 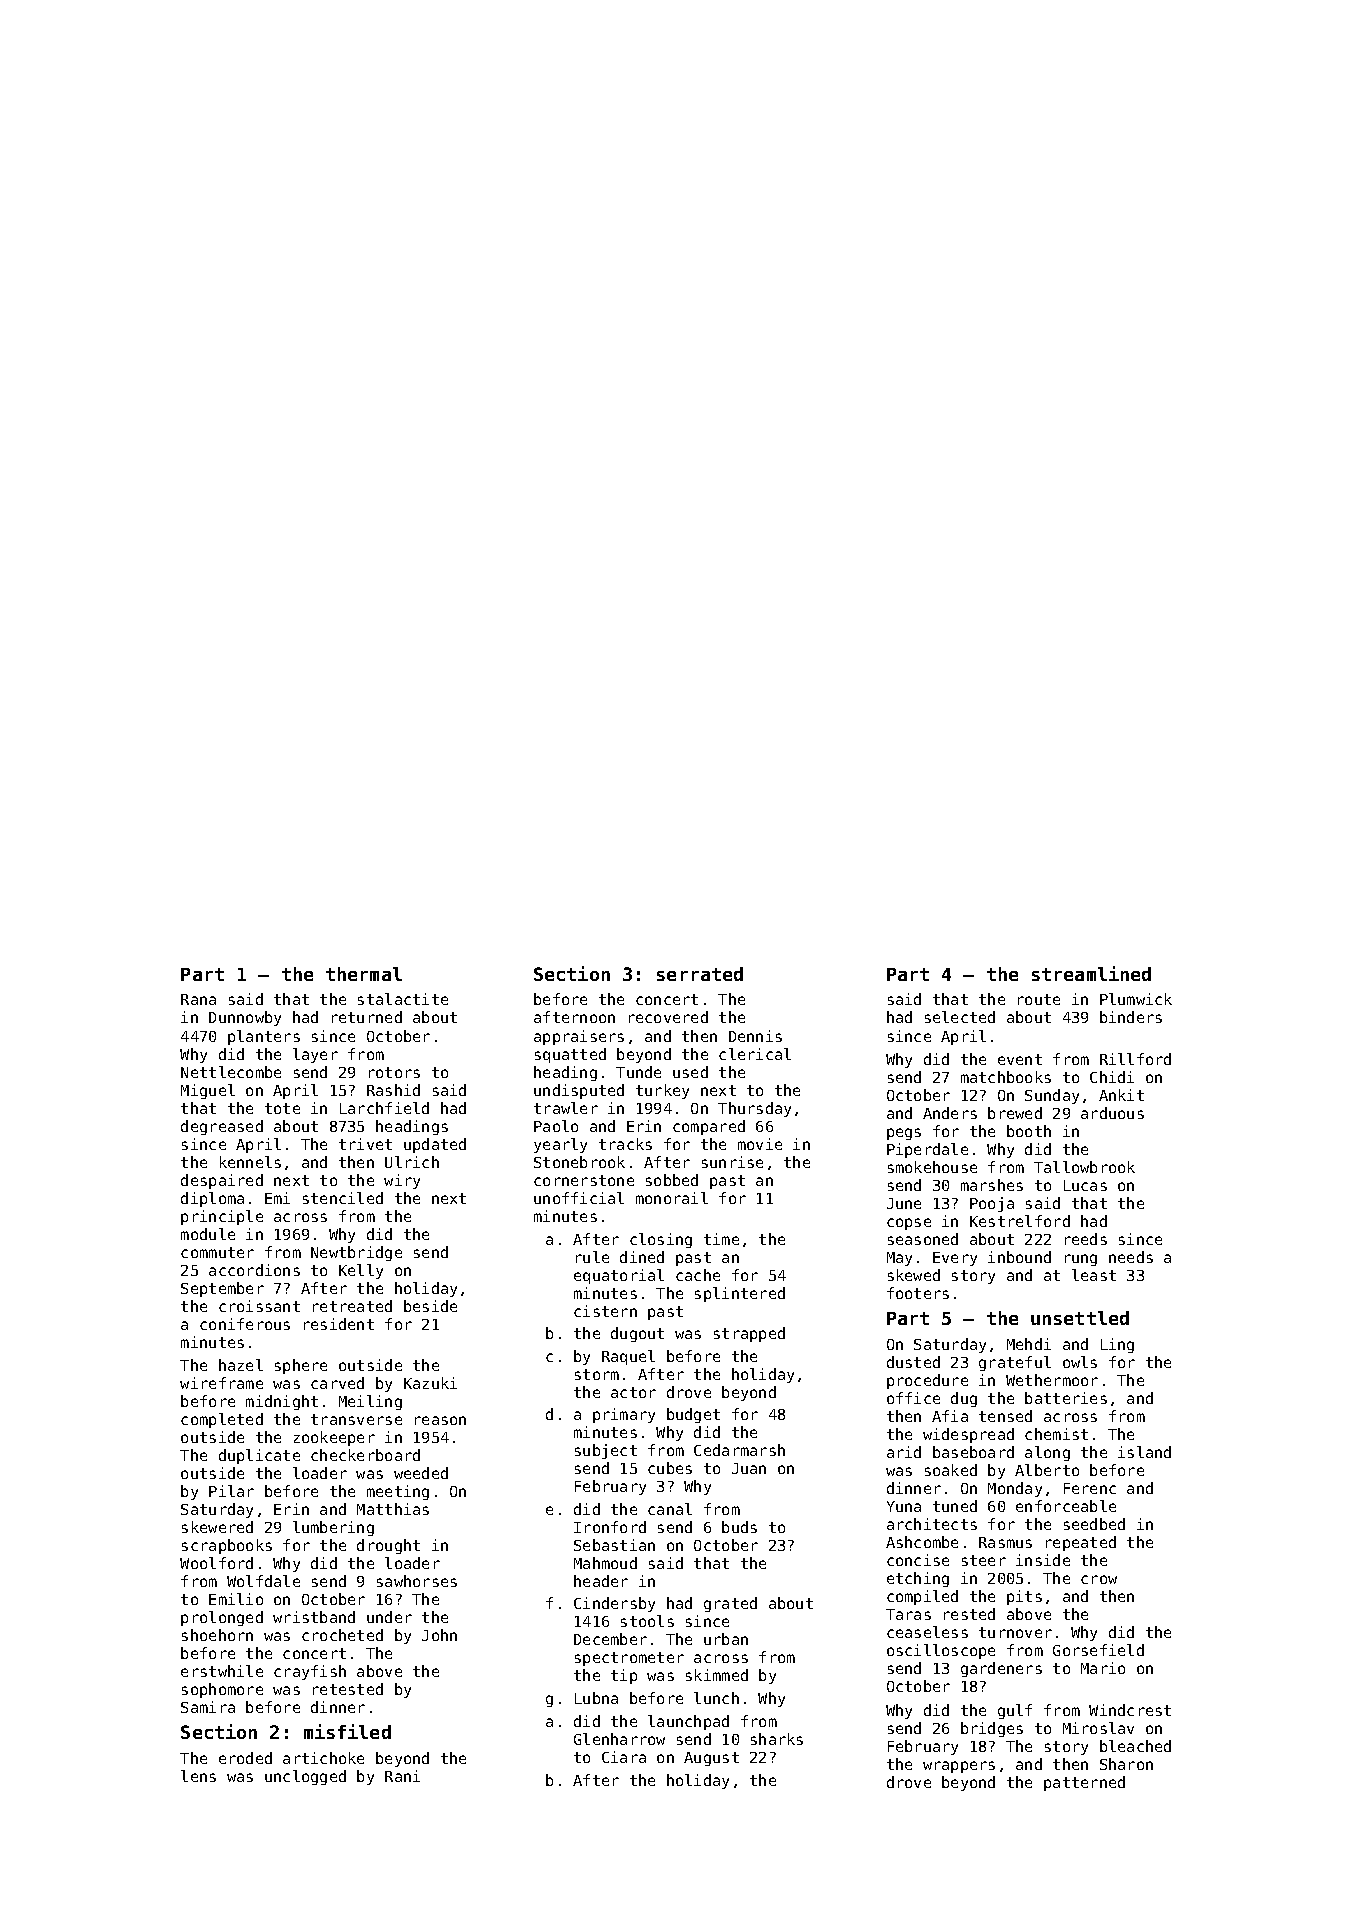 I want to click on spectrometer, so click(x=629, y=1659).
